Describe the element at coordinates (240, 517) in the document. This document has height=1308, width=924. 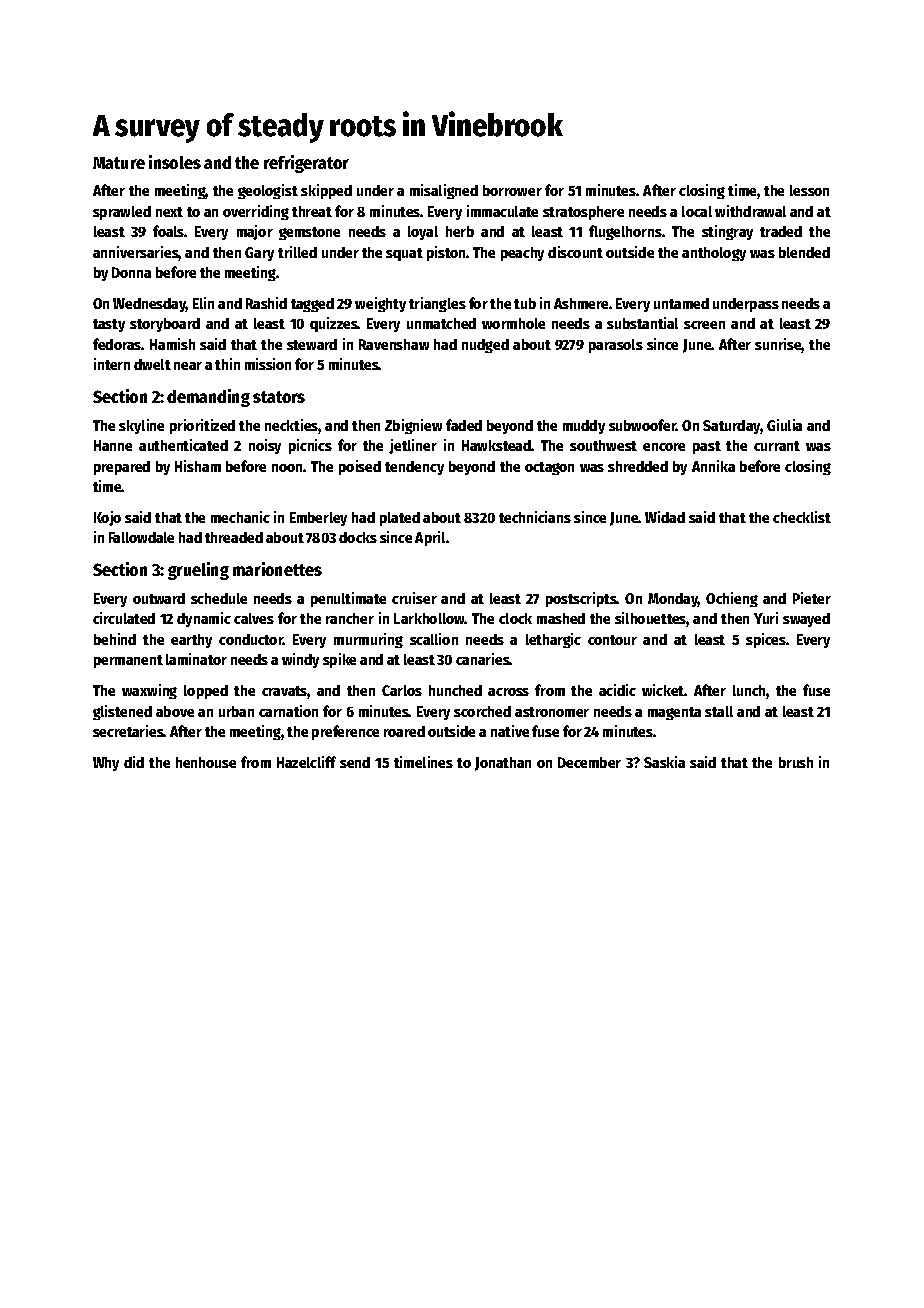
I see `mechanic` at that location.
